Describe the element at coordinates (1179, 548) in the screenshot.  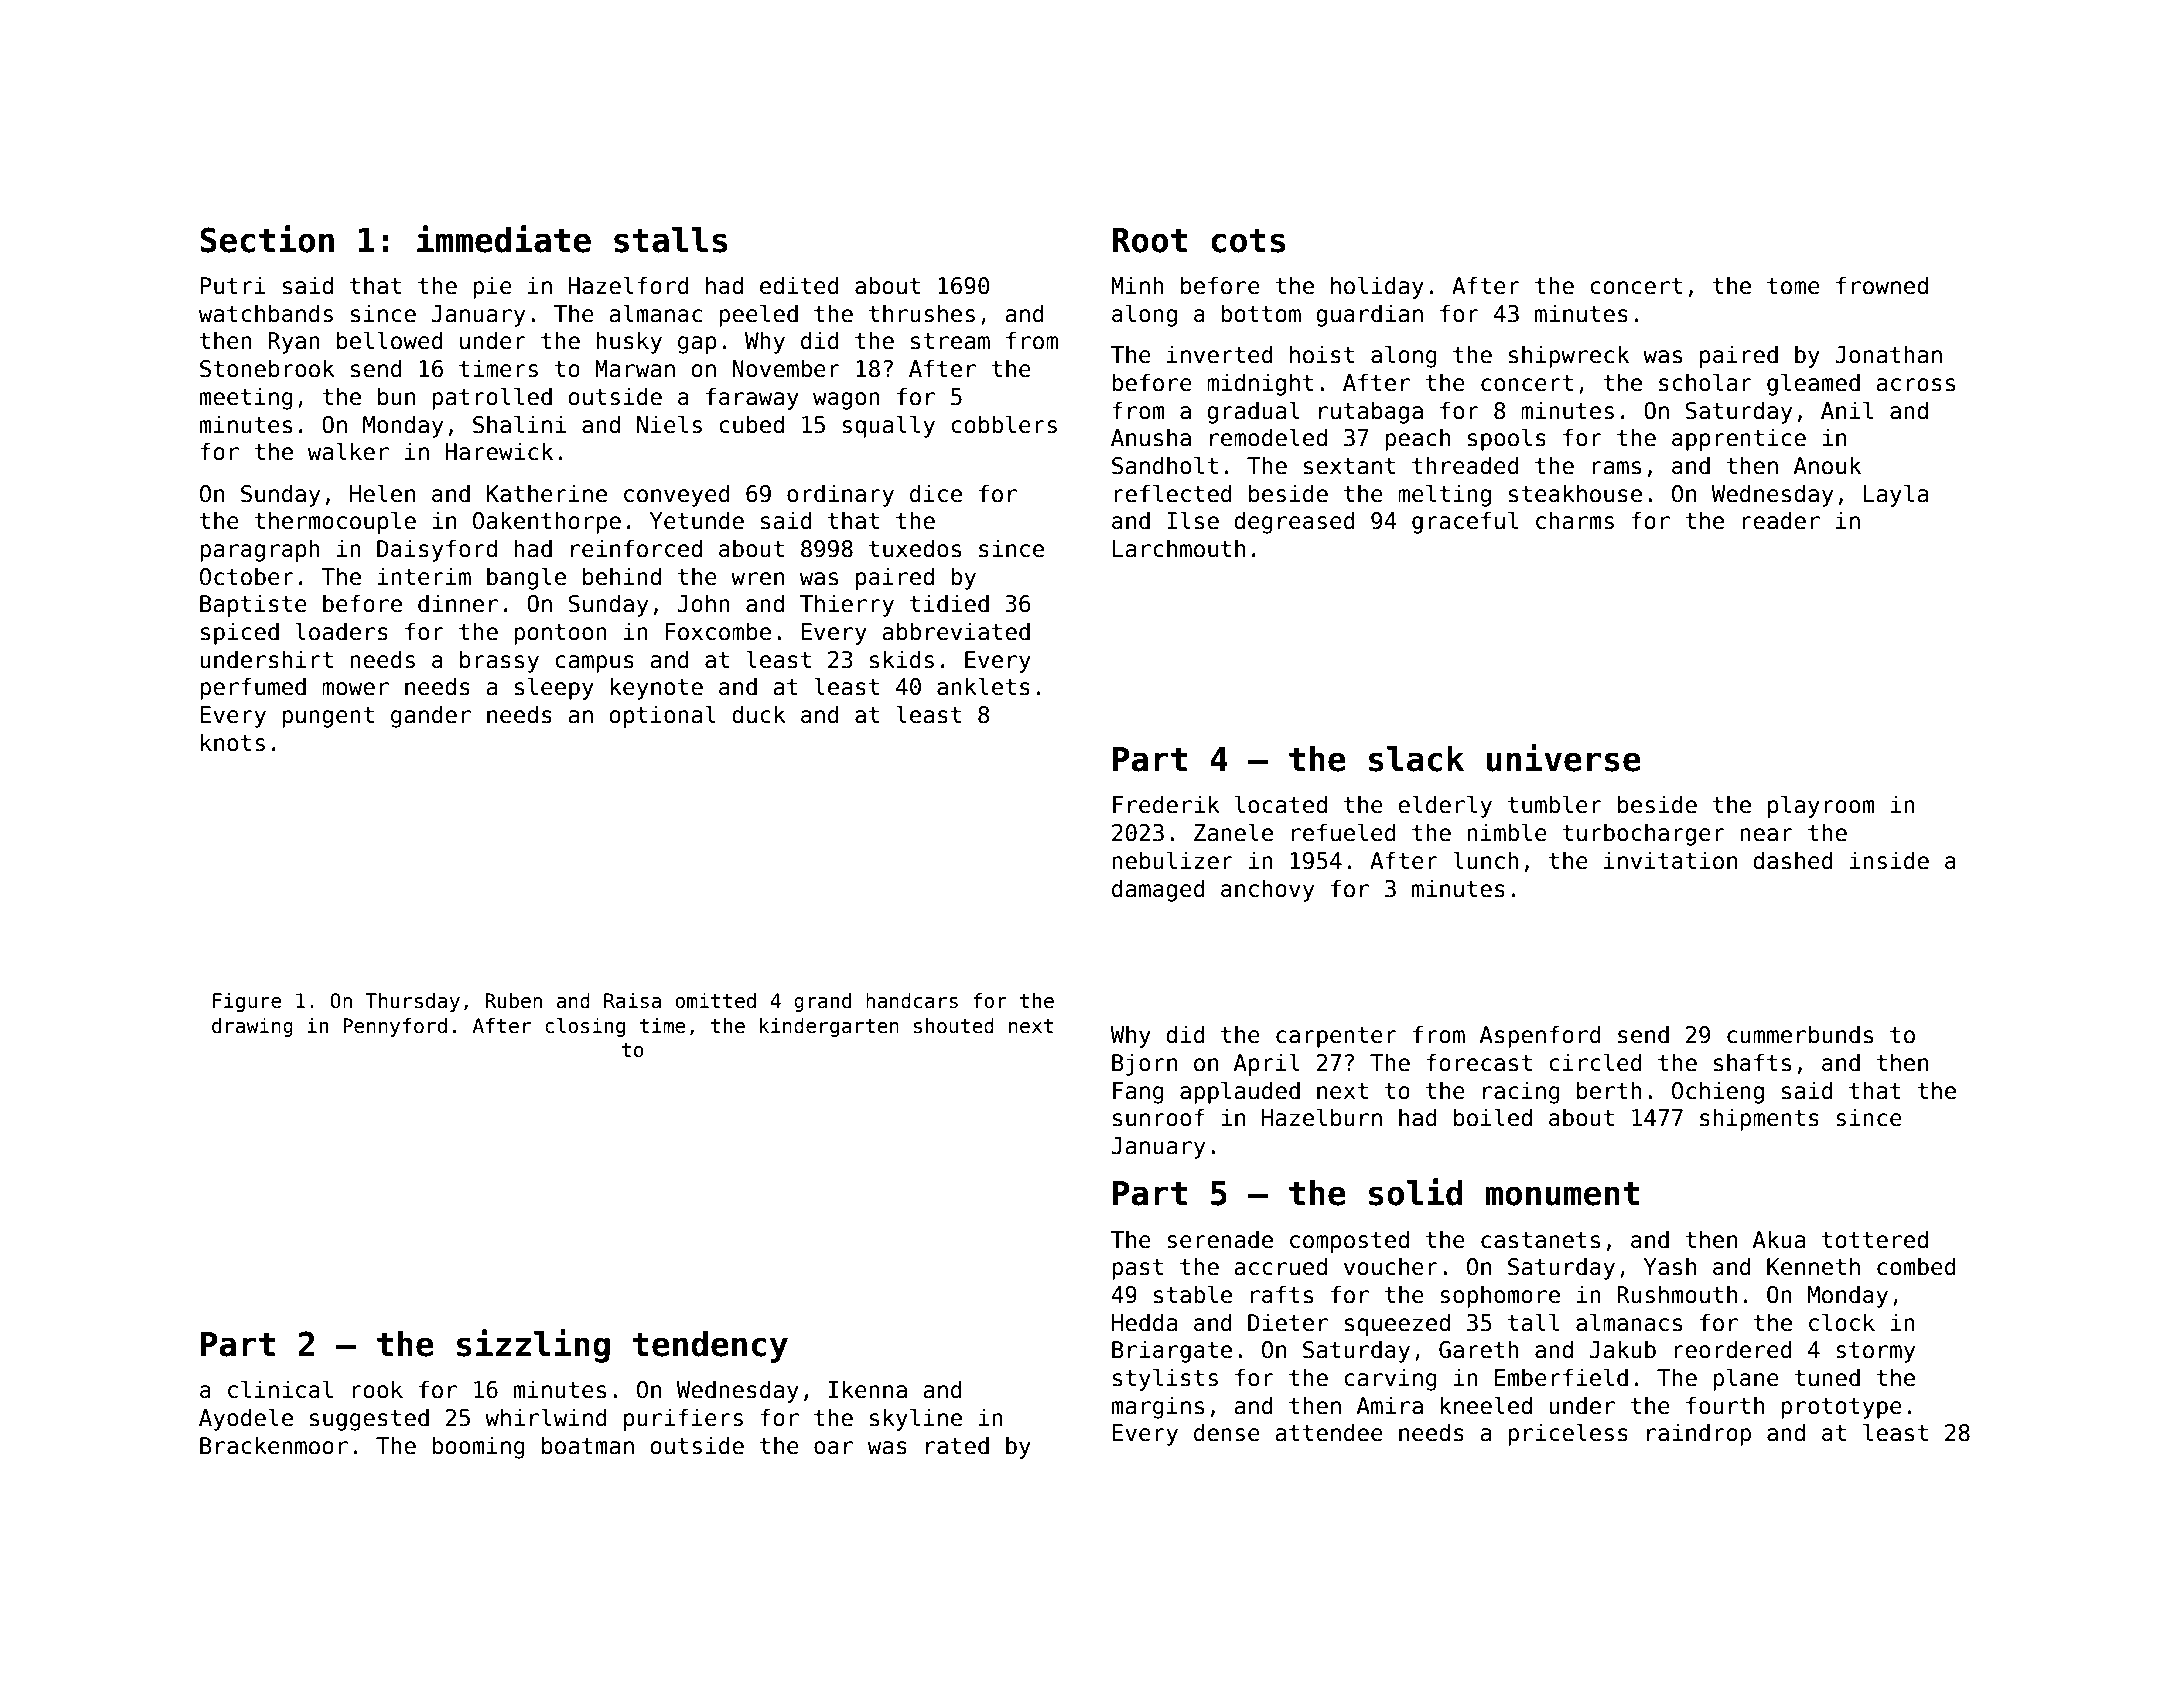
I see `Larchmouth` at that location.
